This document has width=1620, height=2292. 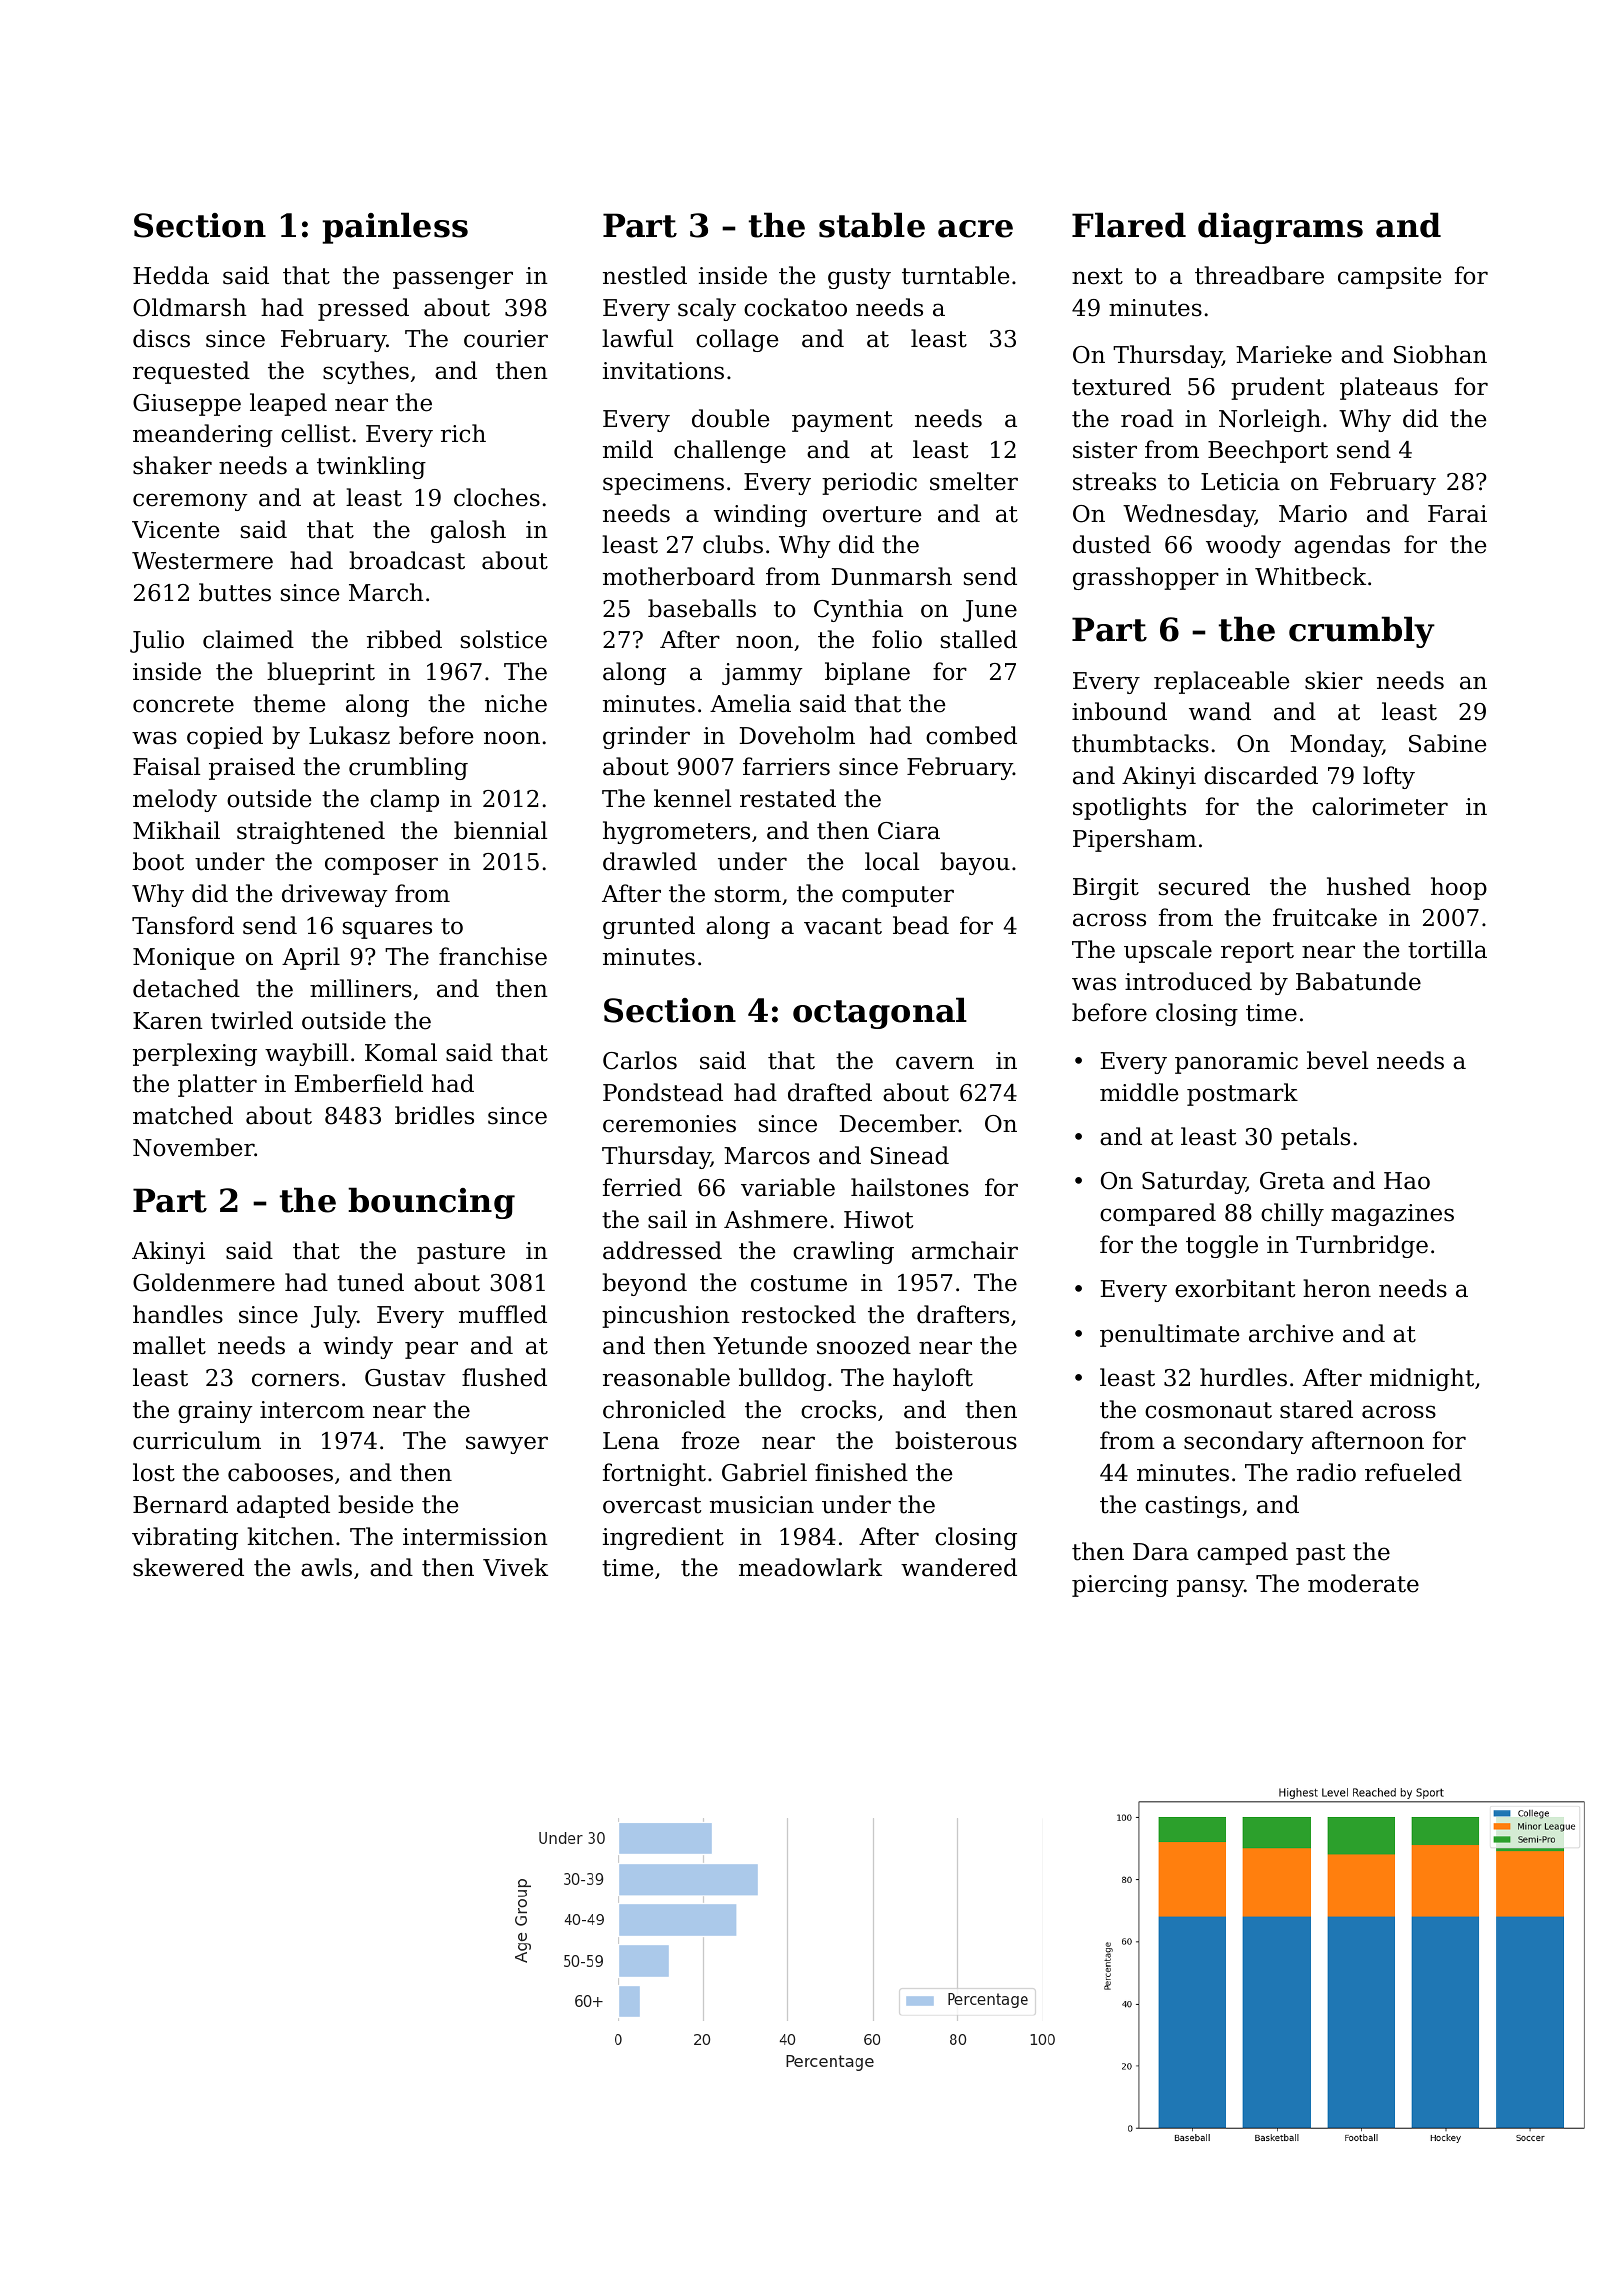 I want to click on vacant, so click(x=843, y=926).
